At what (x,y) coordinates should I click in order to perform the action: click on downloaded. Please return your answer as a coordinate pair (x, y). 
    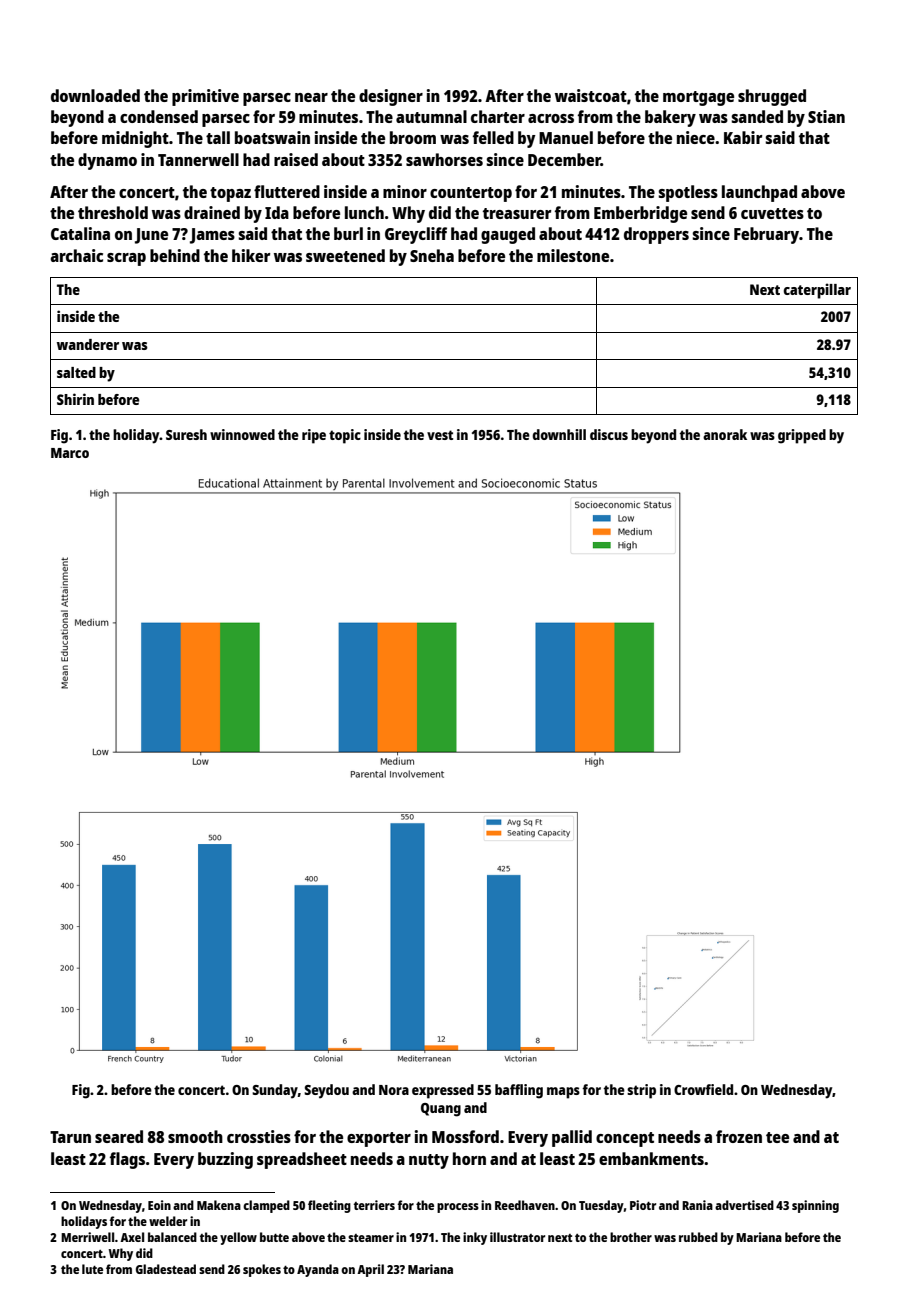
    Looking at the image, I should click on (95, 95).
